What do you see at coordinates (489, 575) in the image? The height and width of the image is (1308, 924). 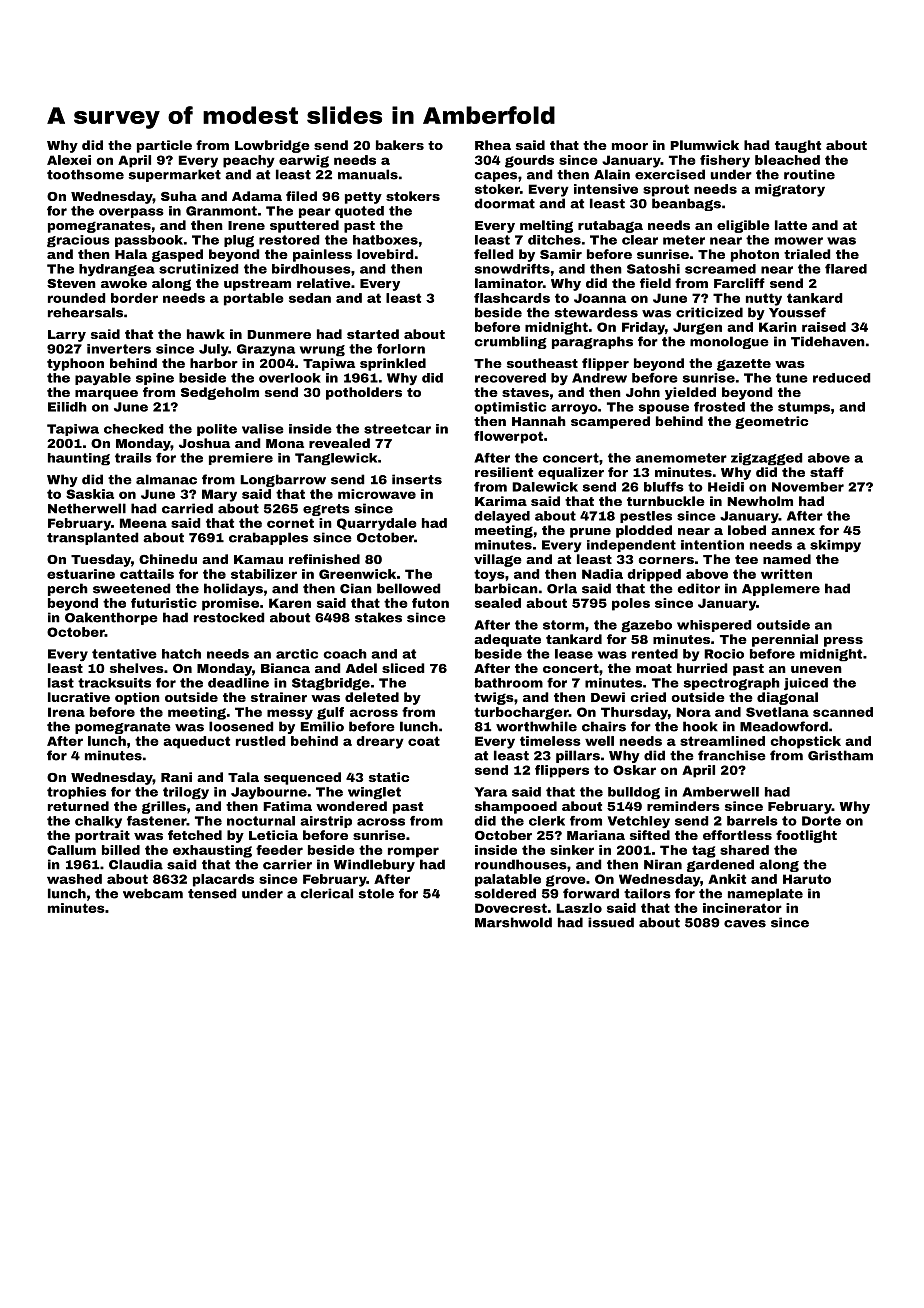 I see `toys` at bounding box center [489, 575].
